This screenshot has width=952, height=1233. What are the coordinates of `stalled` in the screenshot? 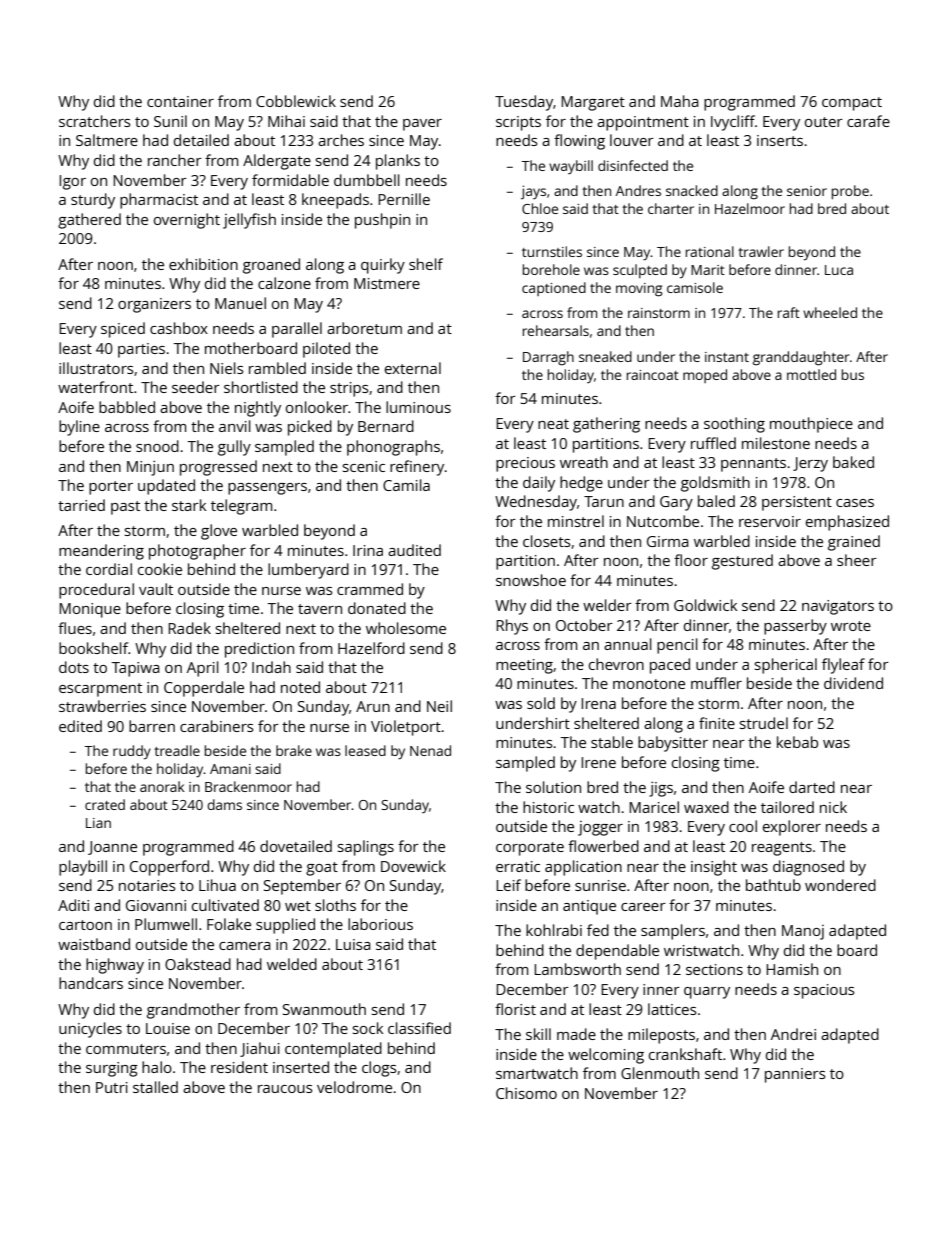 It's located at (155, 1087).
